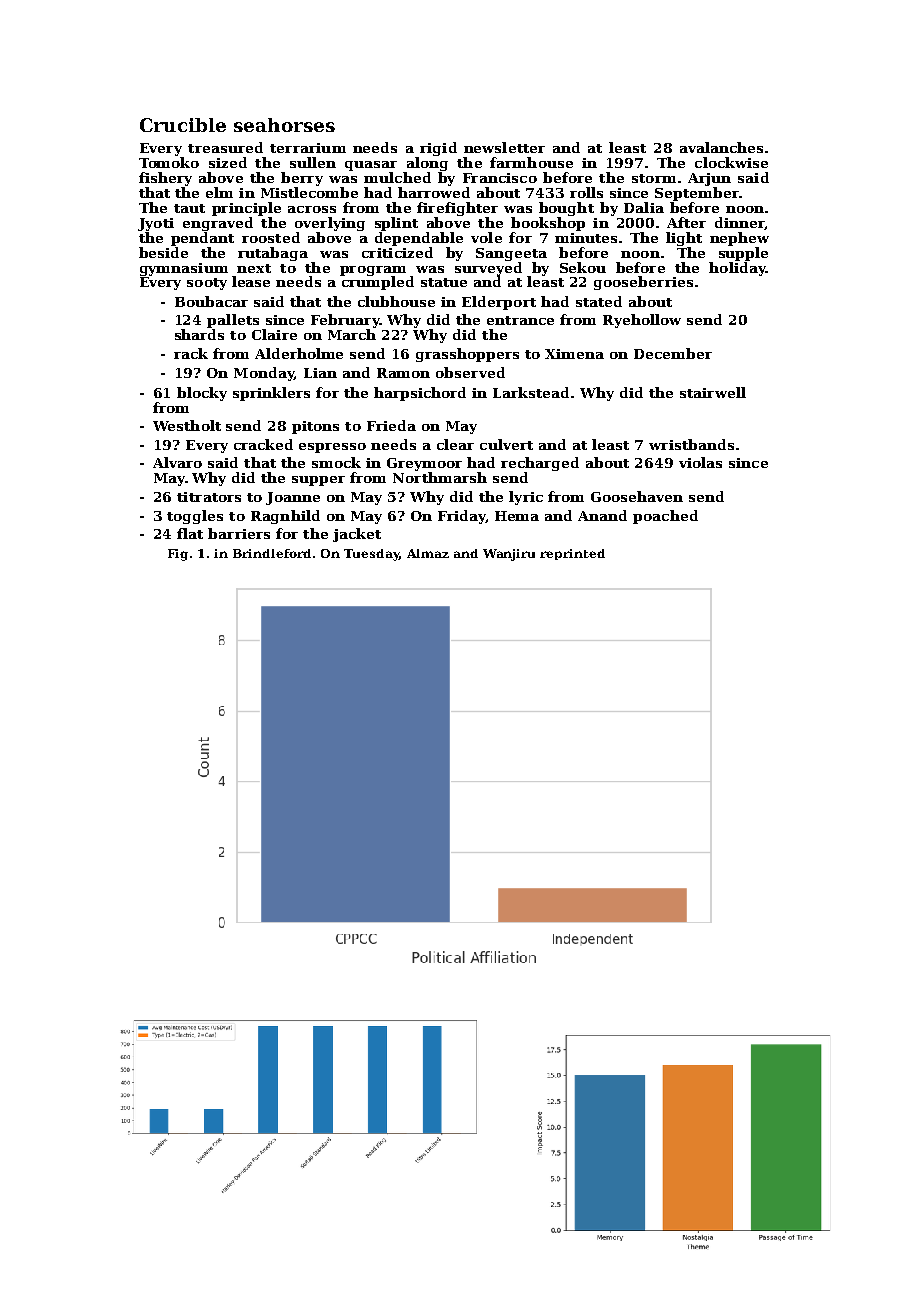 The width and height of the screenshot is (908, 1316). Describe the element at coordinates (315, 427) in the screenshot. I see `pitons` at that location.
